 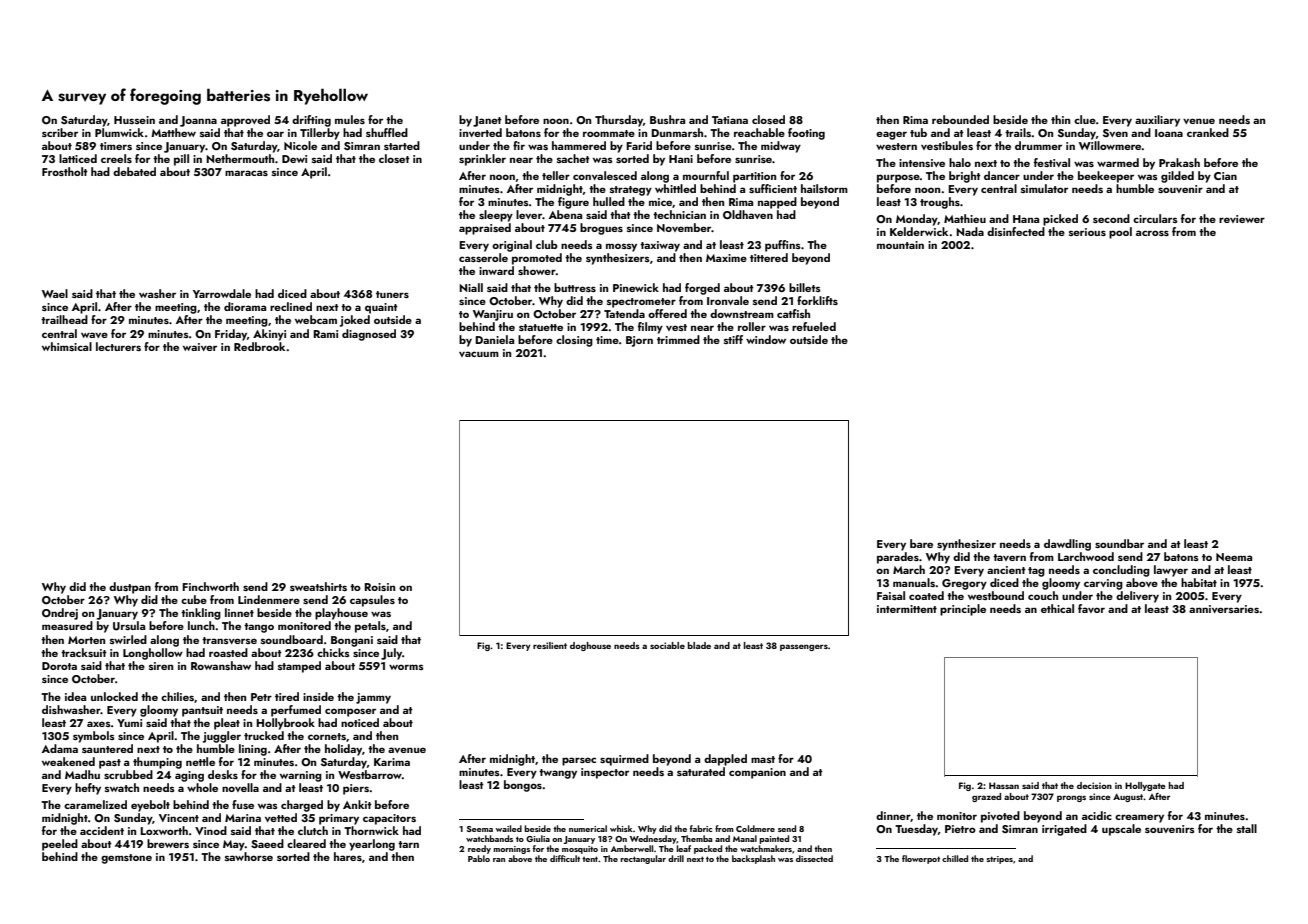 I want to click on Roisin, so click(x=379, y=587).
